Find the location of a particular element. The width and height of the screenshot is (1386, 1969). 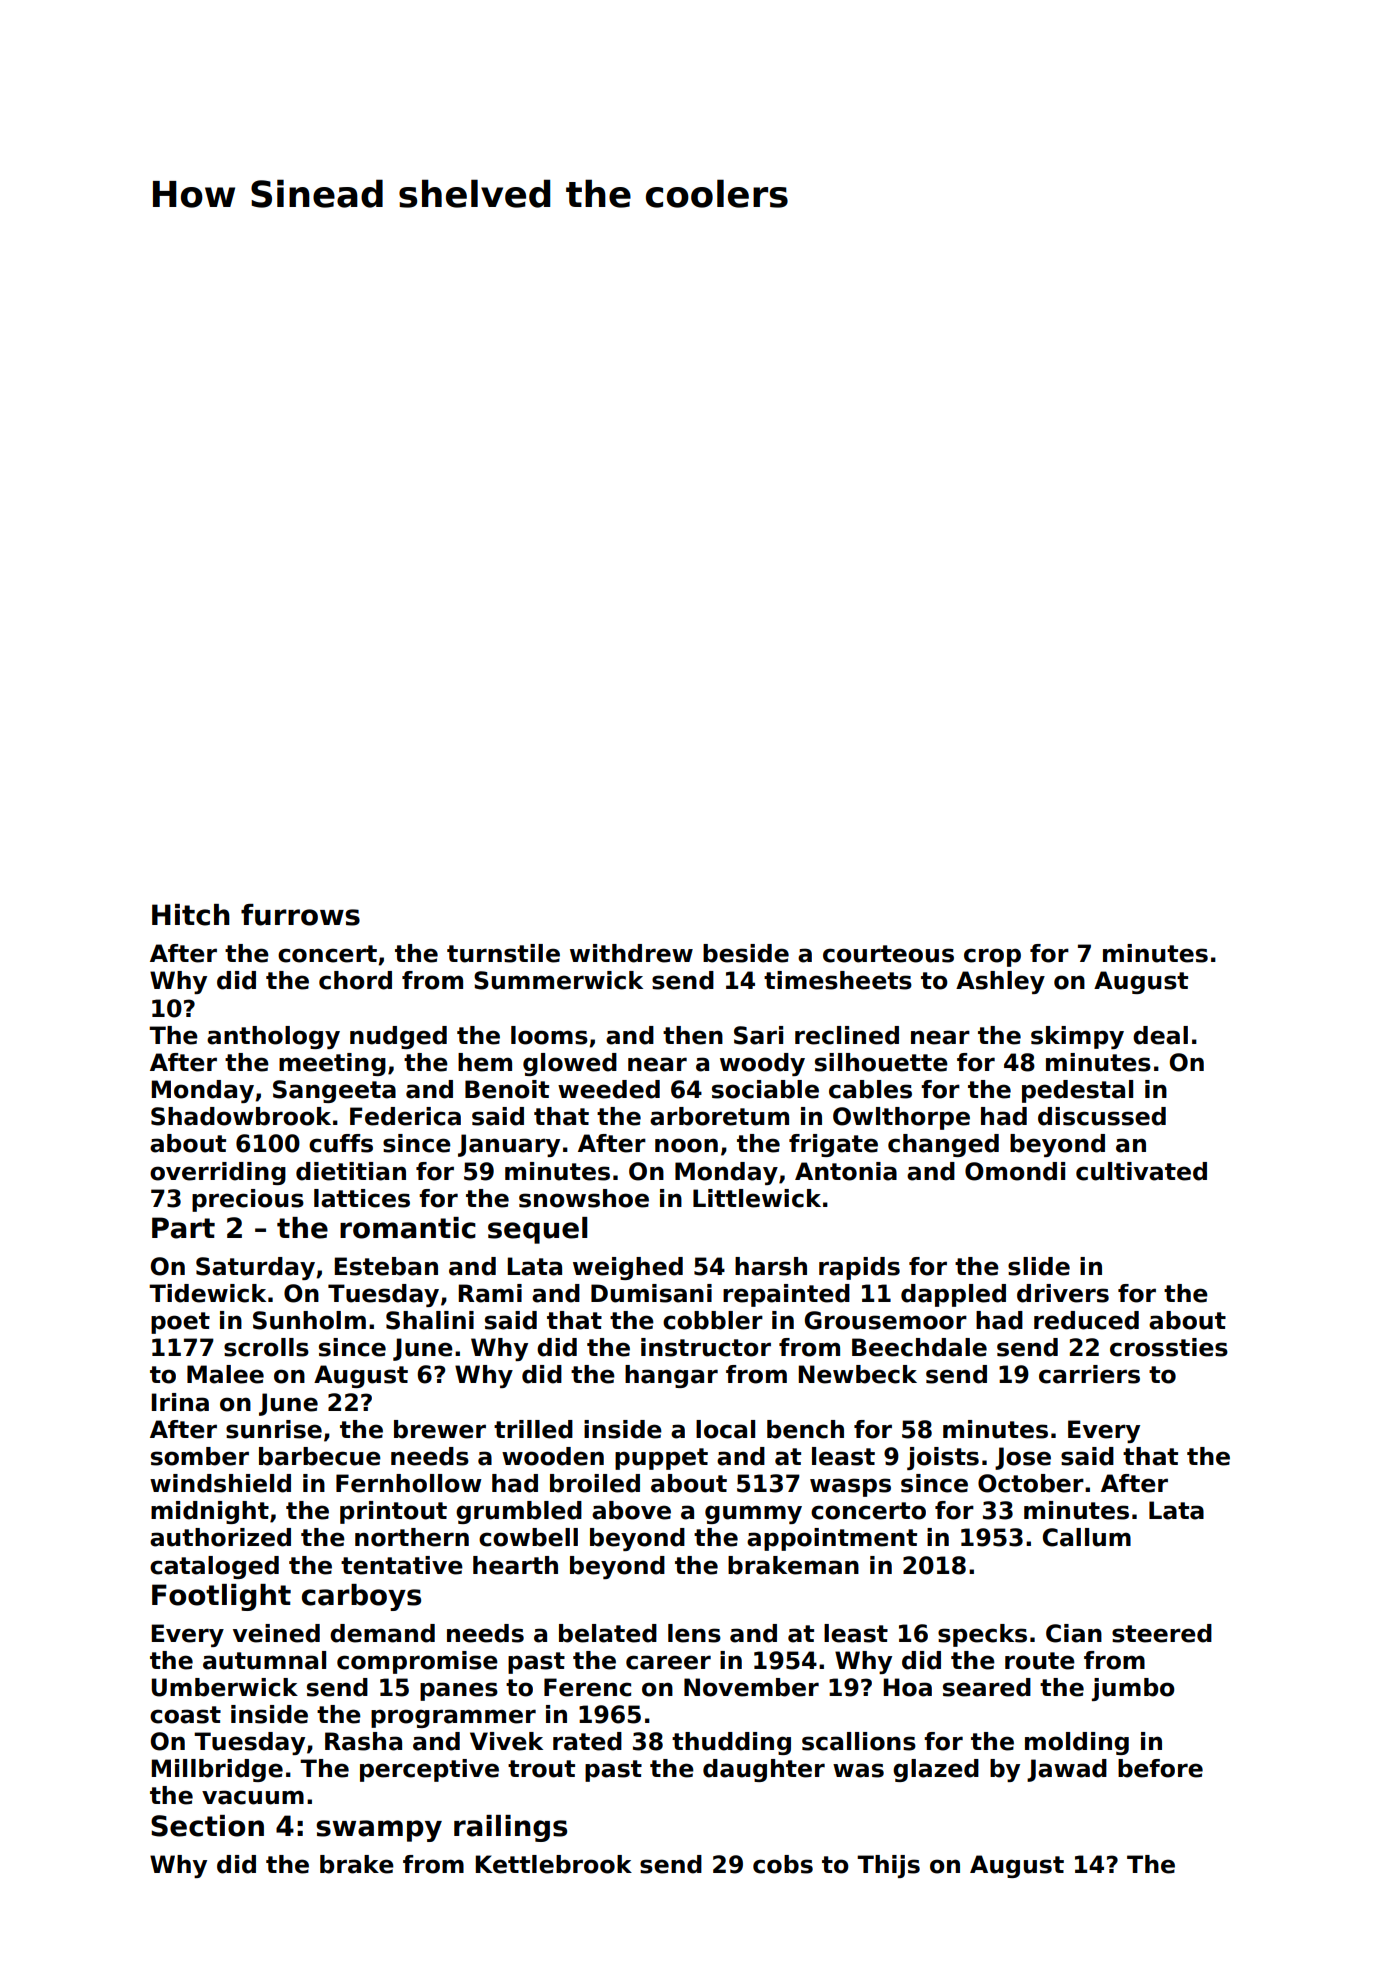

reduced is located at coordinates (1086, 1320).
